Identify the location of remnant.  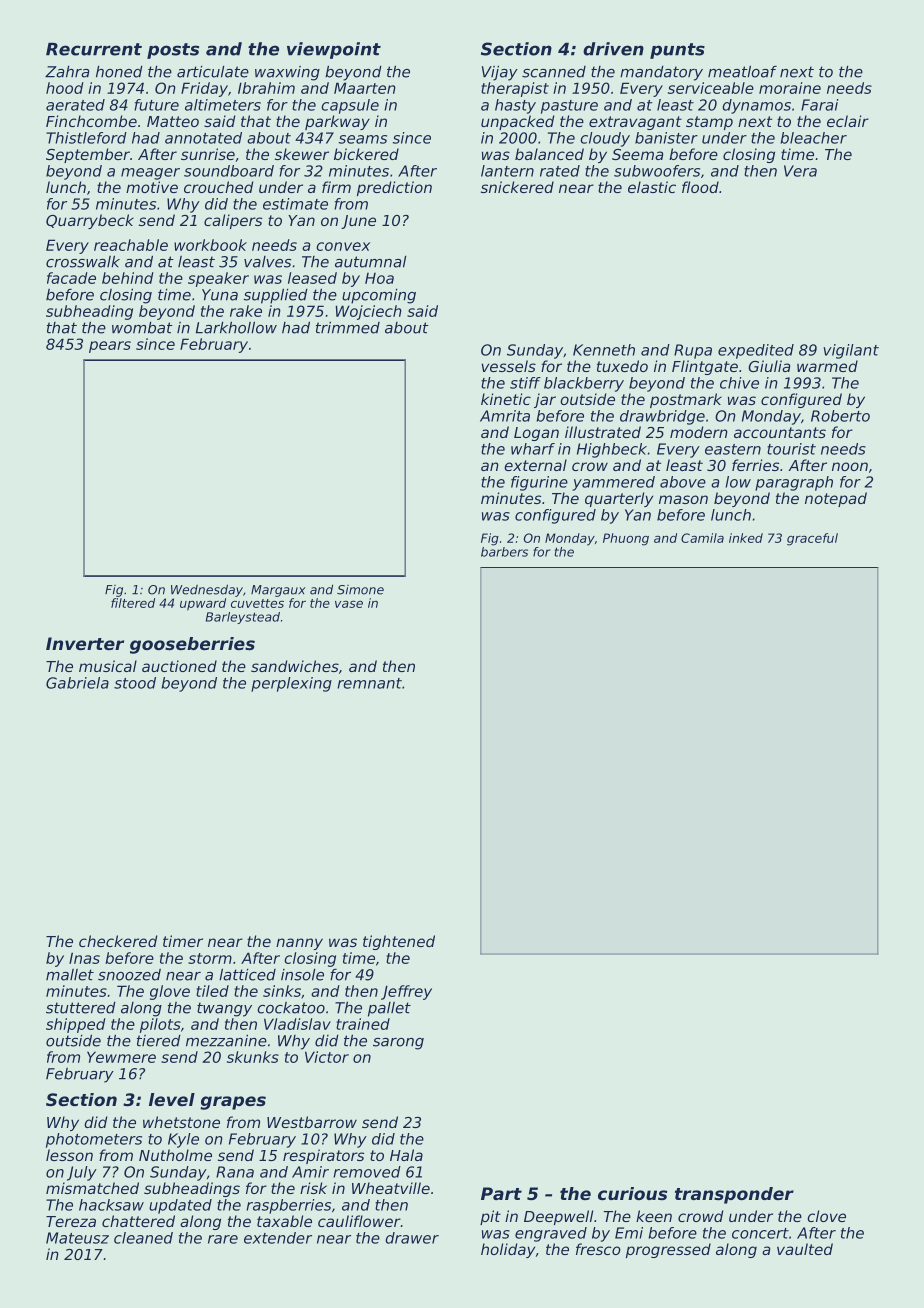
(369, 683).
